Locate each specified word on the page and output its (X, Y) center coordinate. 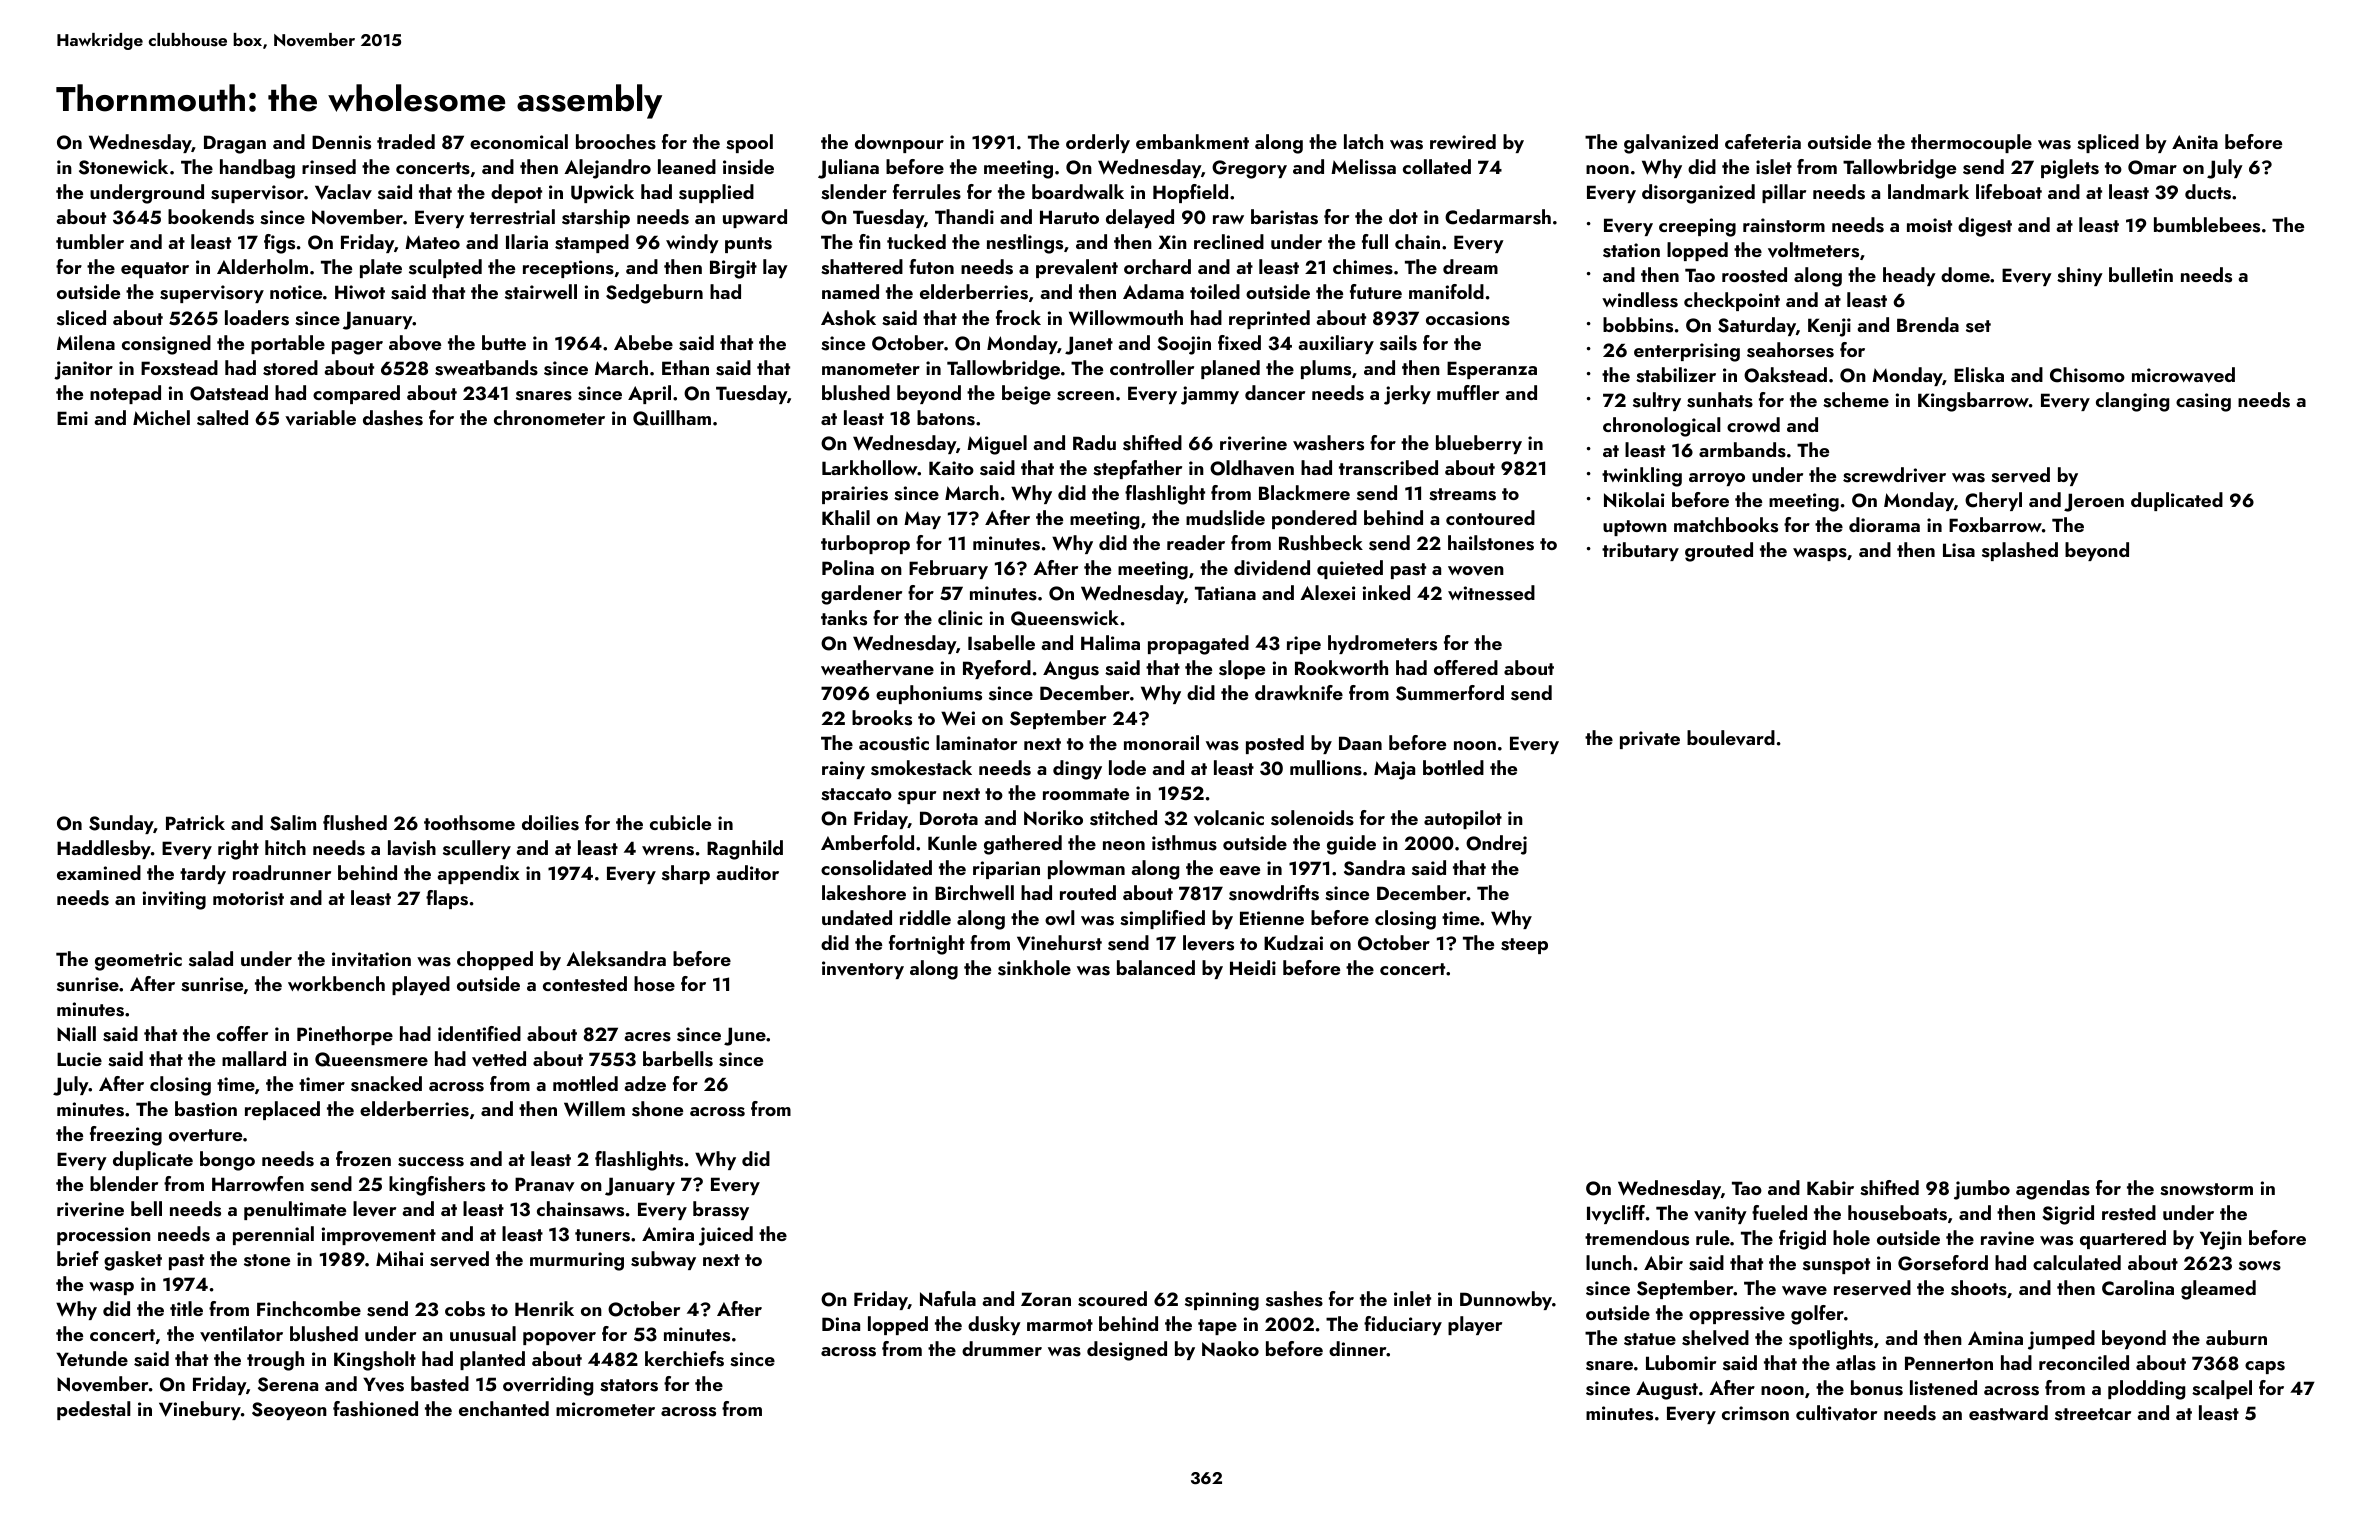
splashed (2020, 551)
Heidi (1253, 967)
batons (946, 418)
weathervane (877, 668)
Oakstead (1785, 375)
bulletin (2141, 274)
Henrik (544, 1308)
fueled (1779, 1212)
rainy (843, 770)
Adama (1153, 291)
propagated (1198, 645)
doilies (550, 823)
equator (155, 270)
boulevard (1731, 738)
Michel (161, 417)
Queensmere (371, 1059)
